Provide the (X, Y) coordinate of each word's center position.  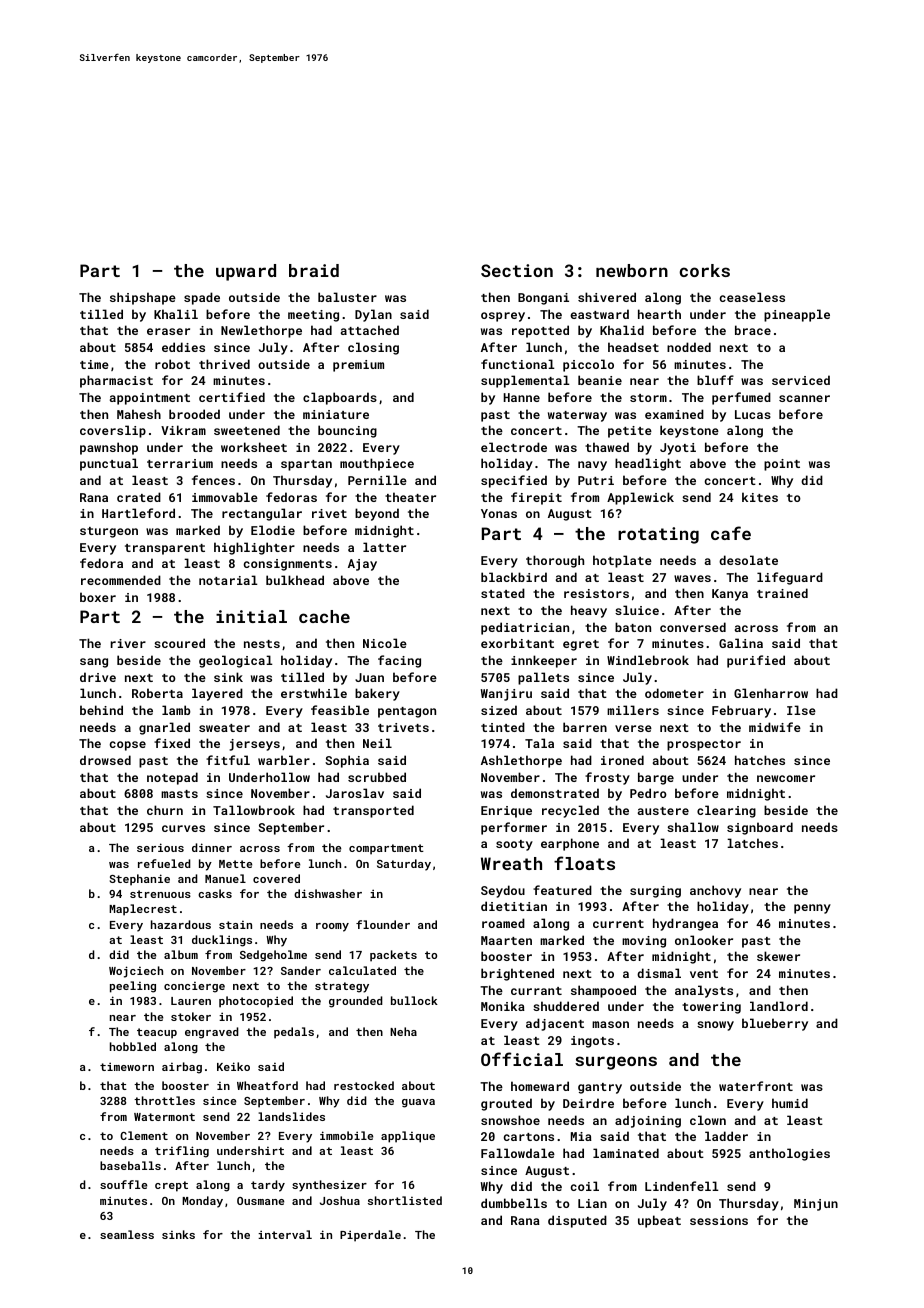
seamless (127, 1234)
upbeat (659, 1221)
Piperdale (370, 1236)
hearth (659, 314)
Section (517, 270)
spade (202, 298)
